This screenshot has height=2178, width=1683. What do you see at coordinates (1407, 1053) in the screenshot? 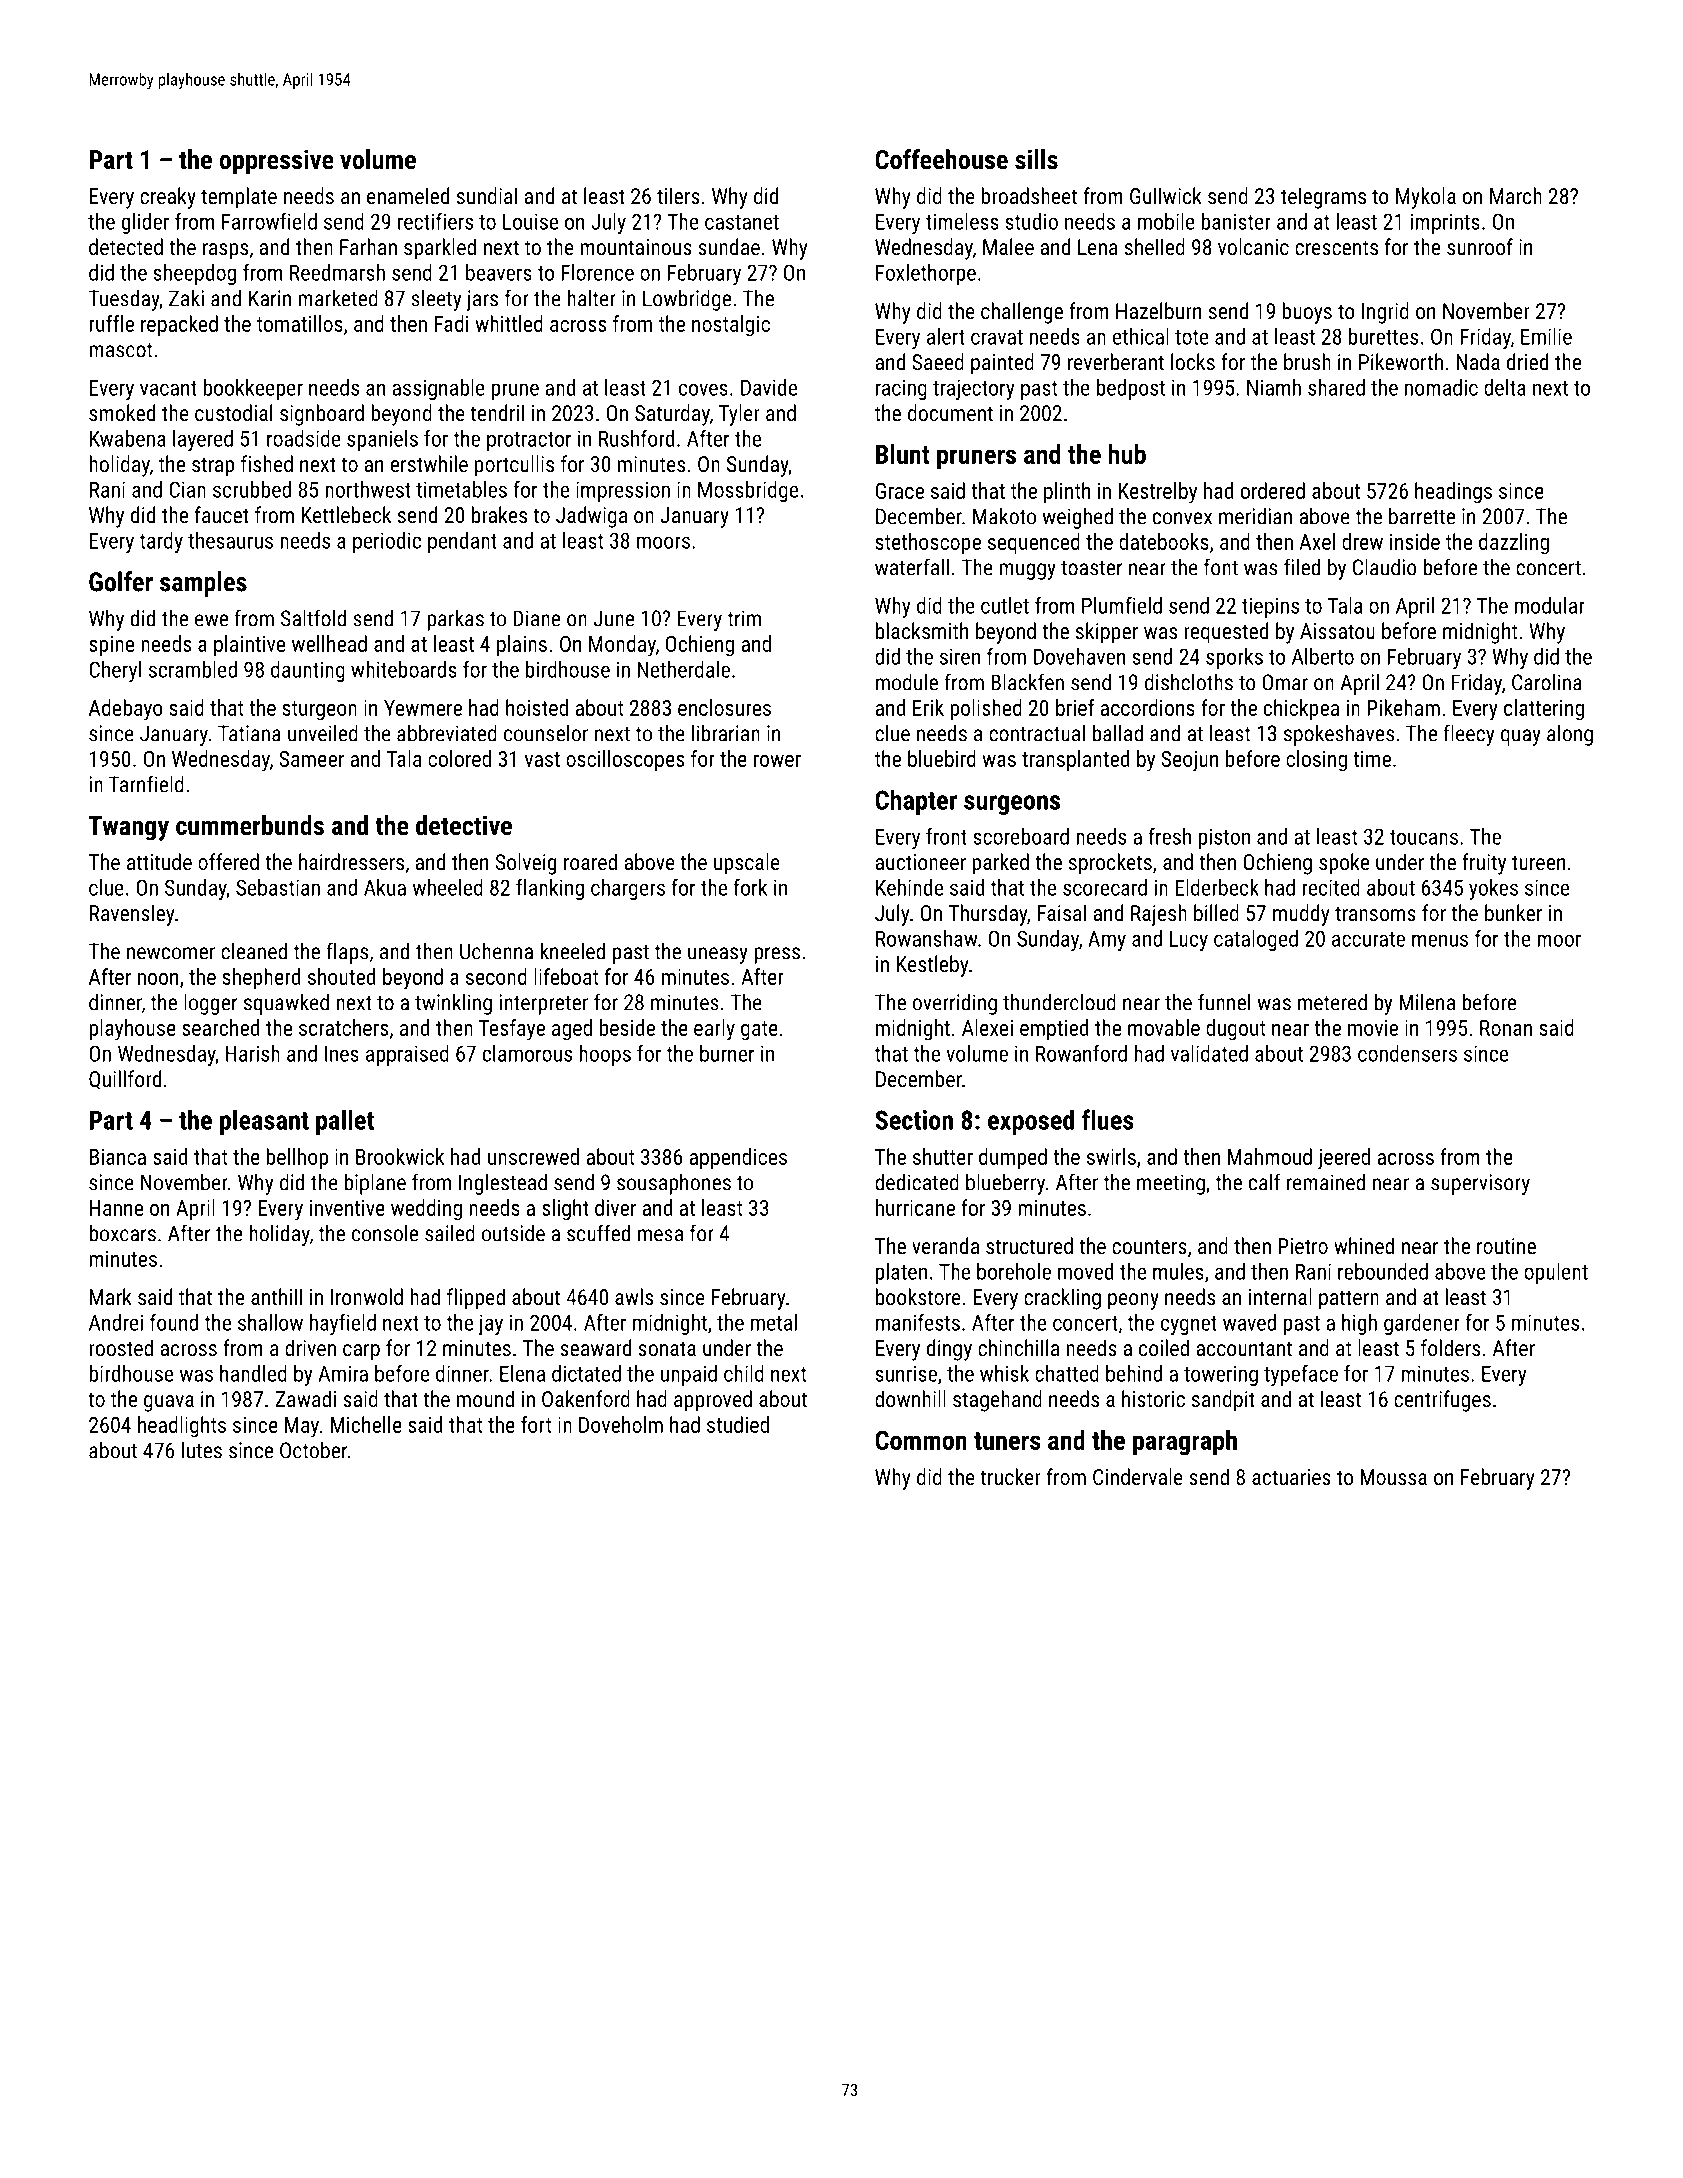
I see `condensers` at bounding box center [1407, 1053].
